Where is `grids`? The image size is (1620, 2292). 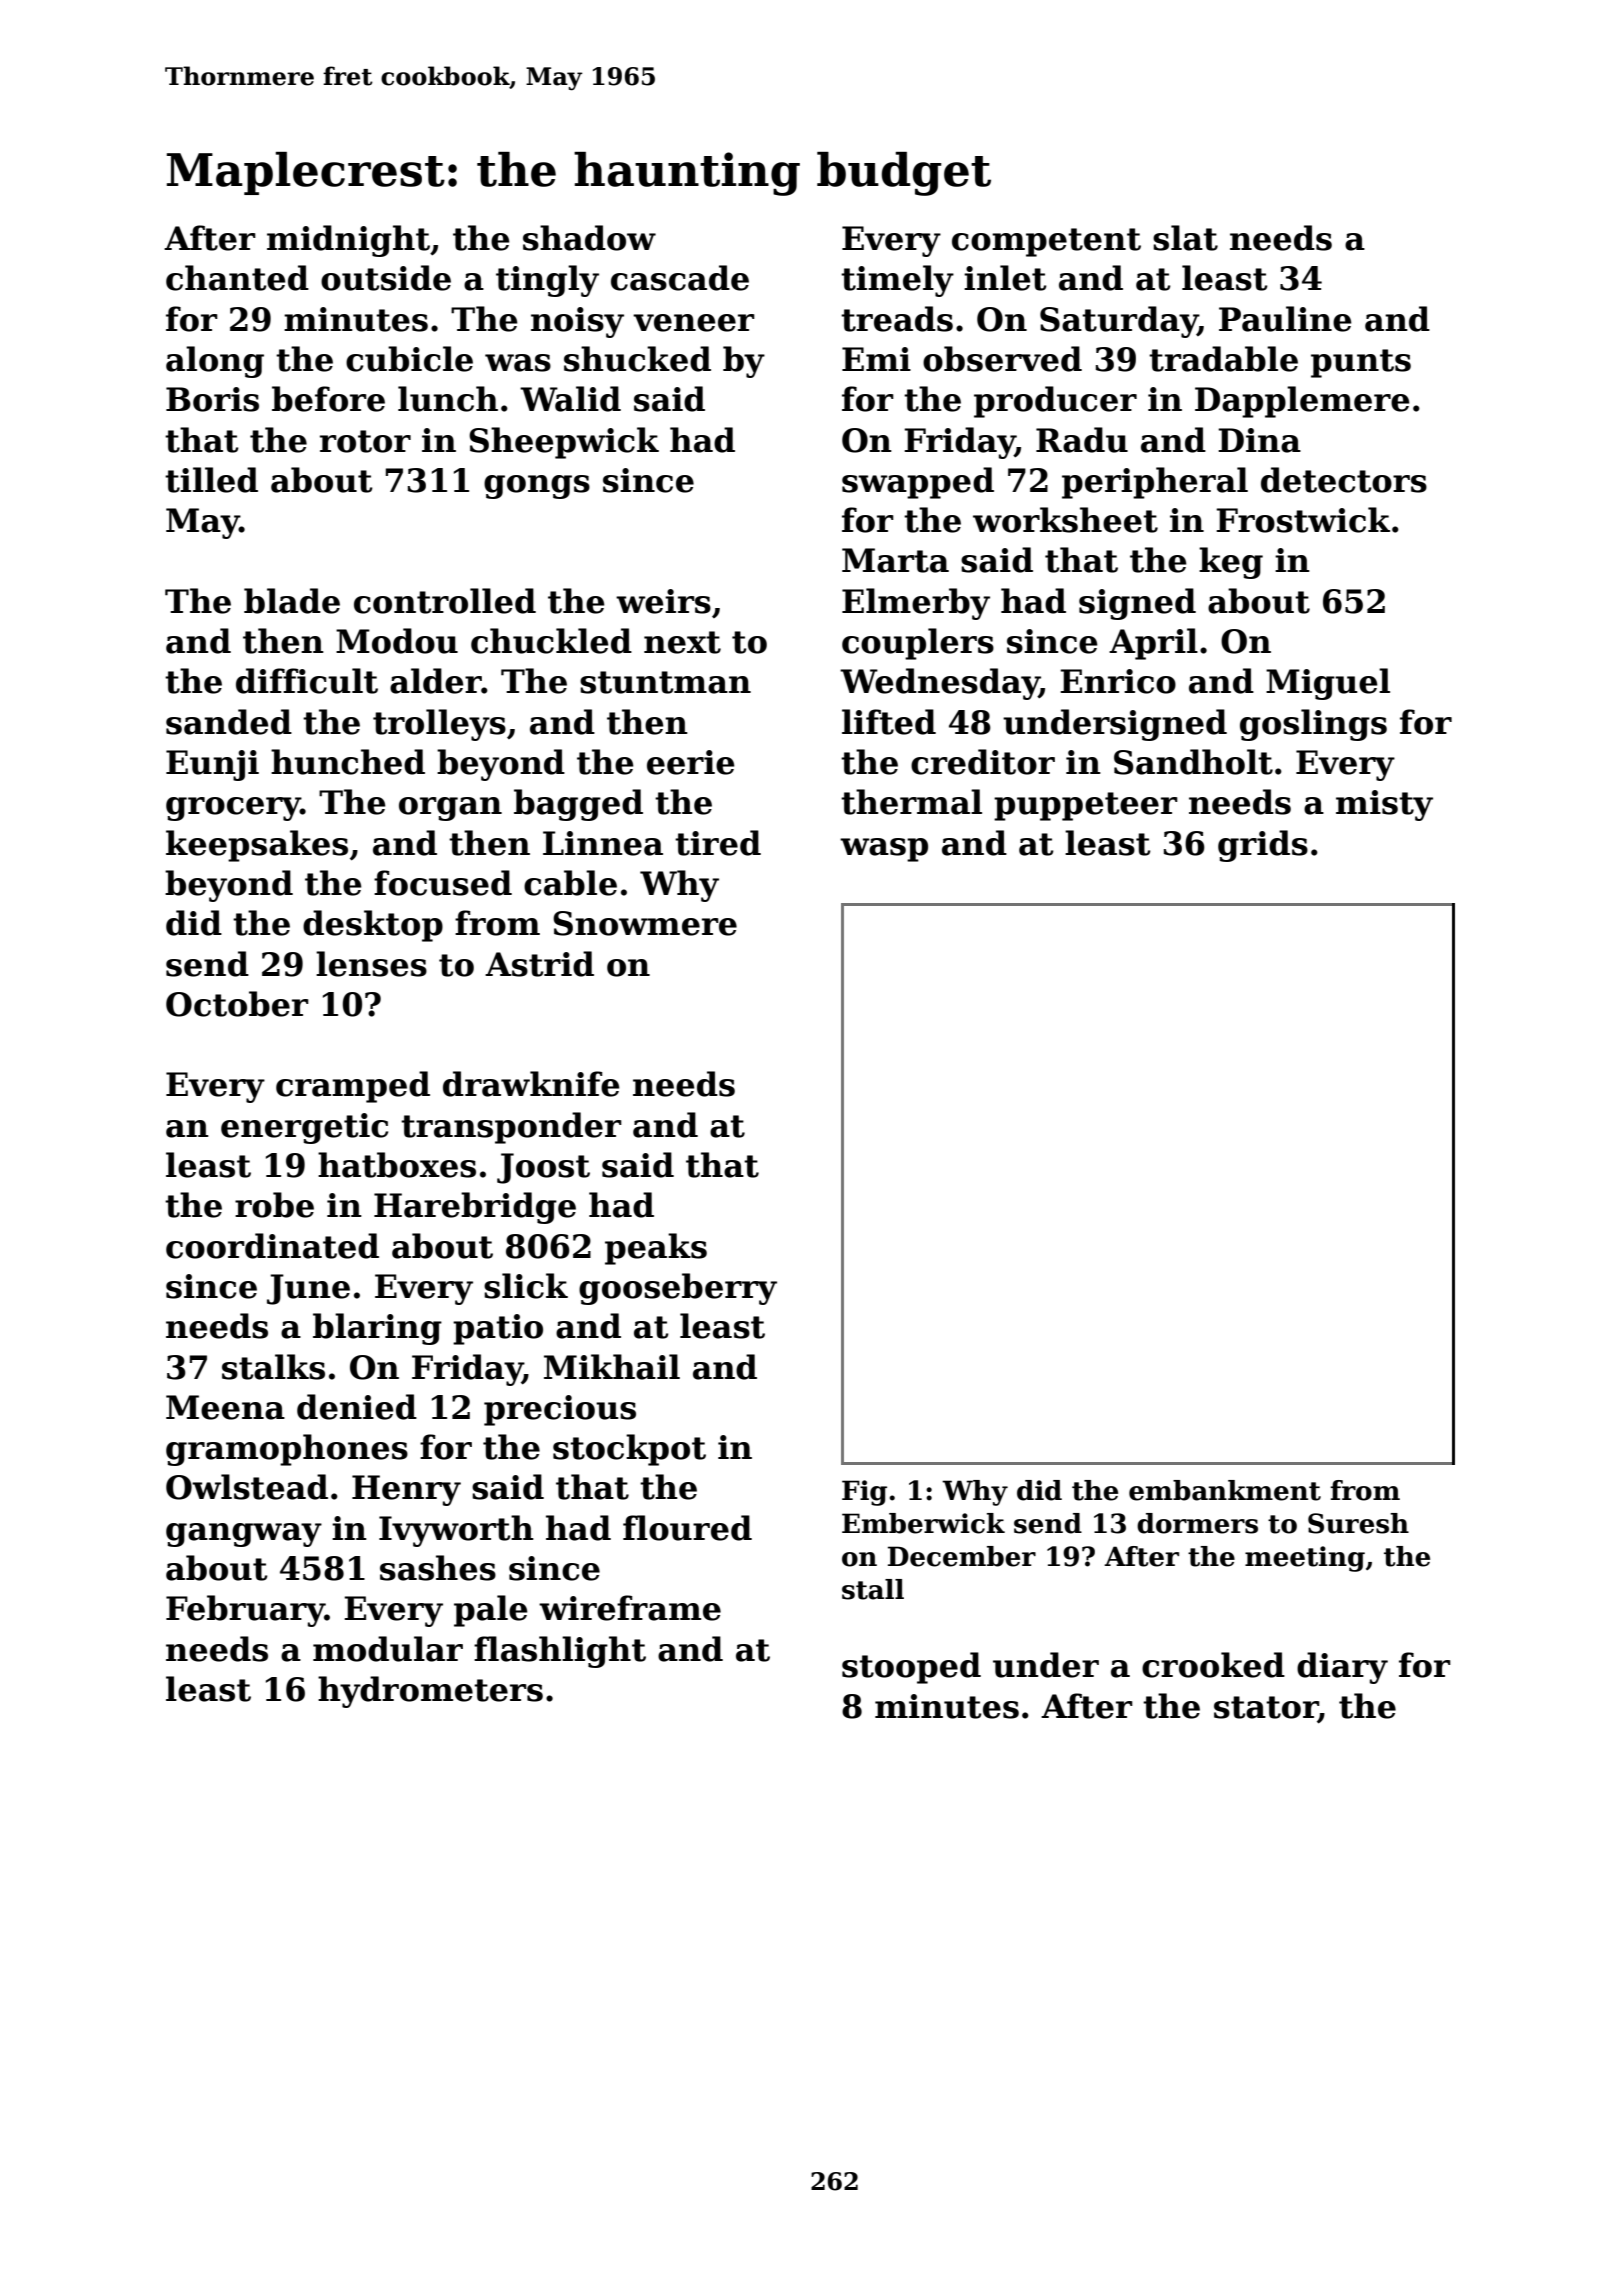
grids is located at coordinates (1263, 846).
